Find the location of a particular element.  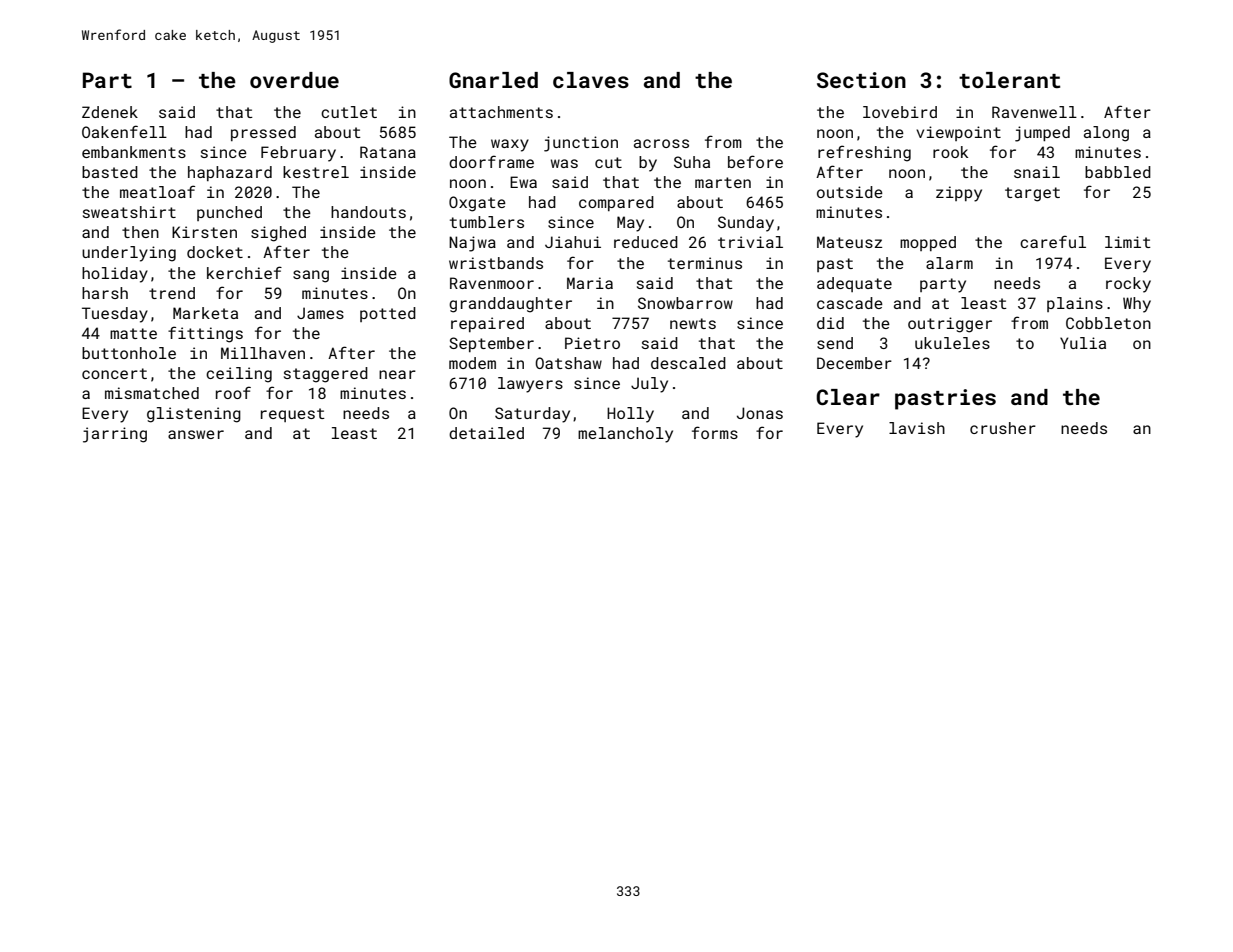

careful is located at coordinates (1053, 241).
